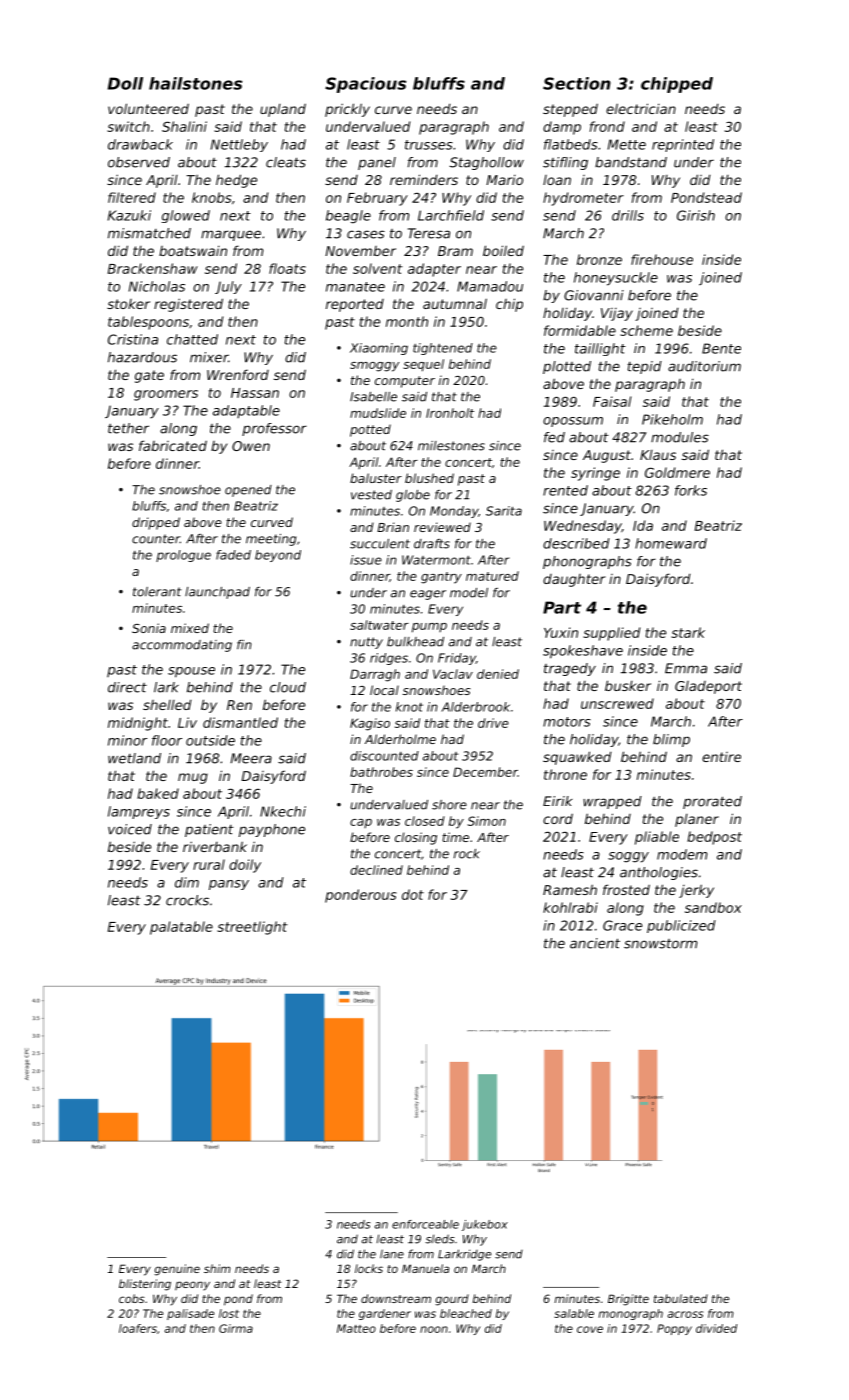 The height and width of the image is (1400, 849). Describe the element at coordinates (485, 1225) in the image. I see `jukebox` at that location.
